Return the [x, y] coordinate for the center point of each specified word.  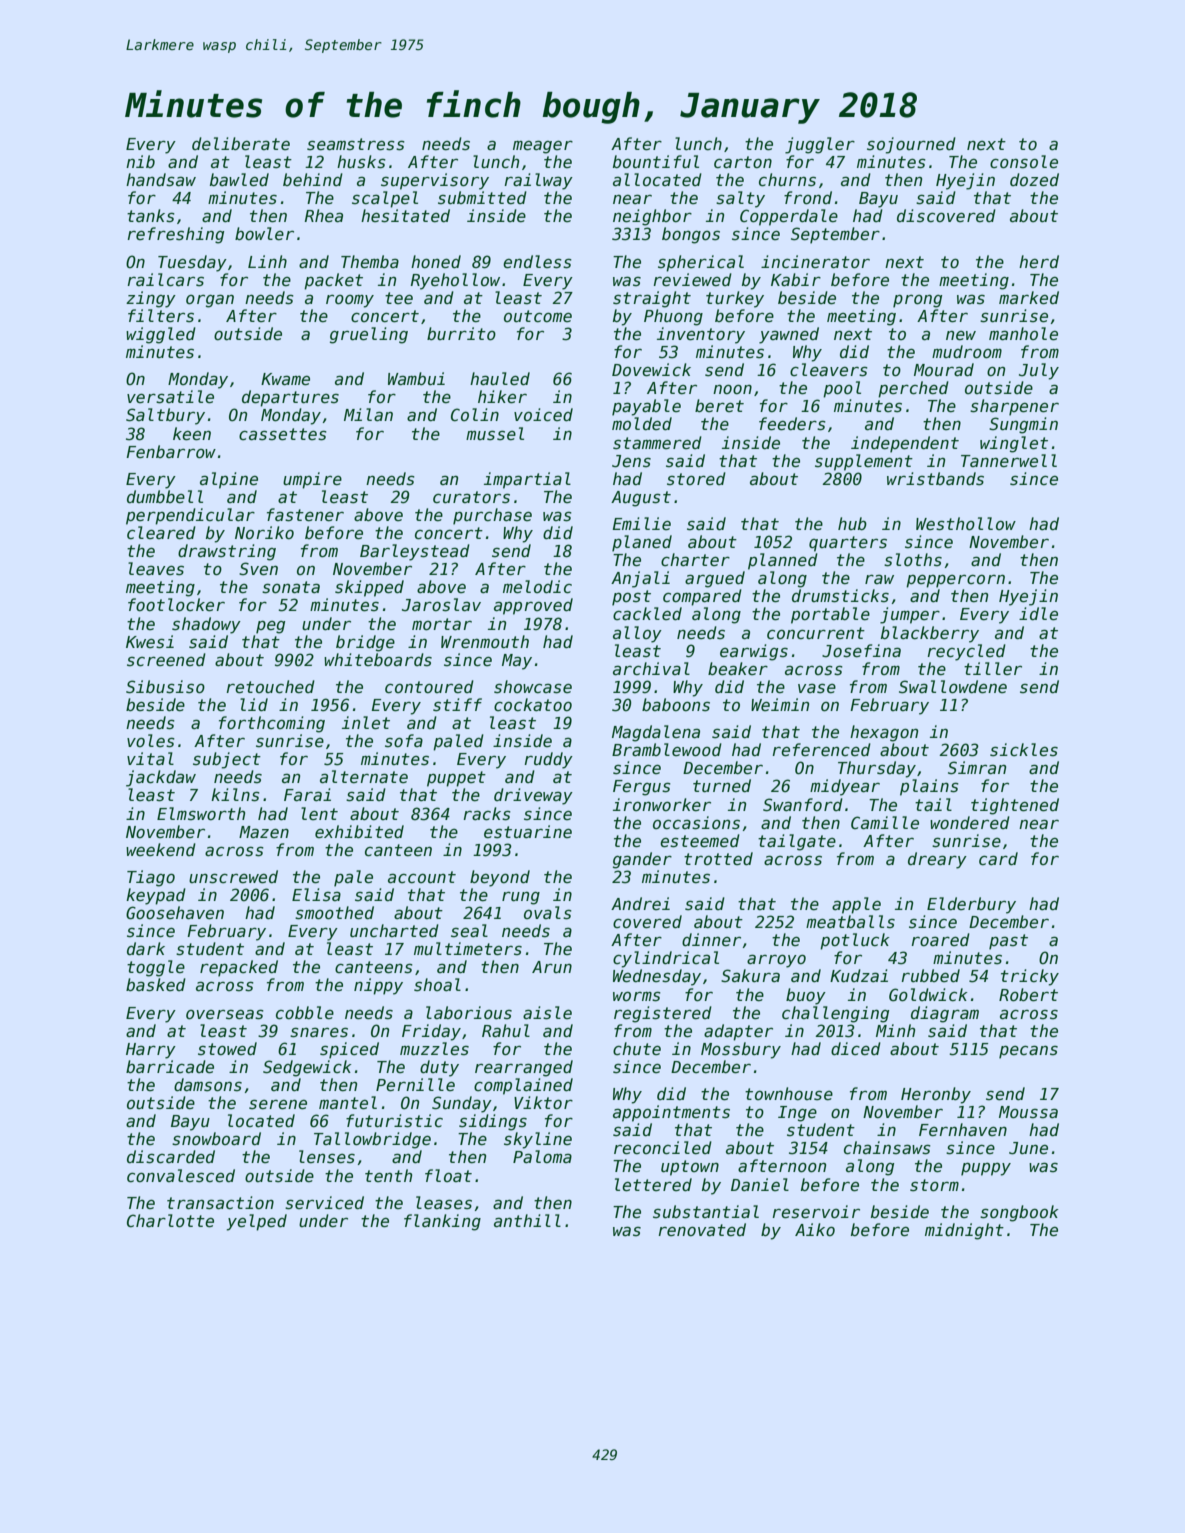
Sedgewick [307, 1068]
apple [856, 905]
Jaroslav [441, 605]
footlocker [176, 605]
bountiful [656, 161]
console [1024, 162]
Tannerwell [1009, 461]
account [422, 877]
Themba [370, 262]
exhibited [359, 832]
